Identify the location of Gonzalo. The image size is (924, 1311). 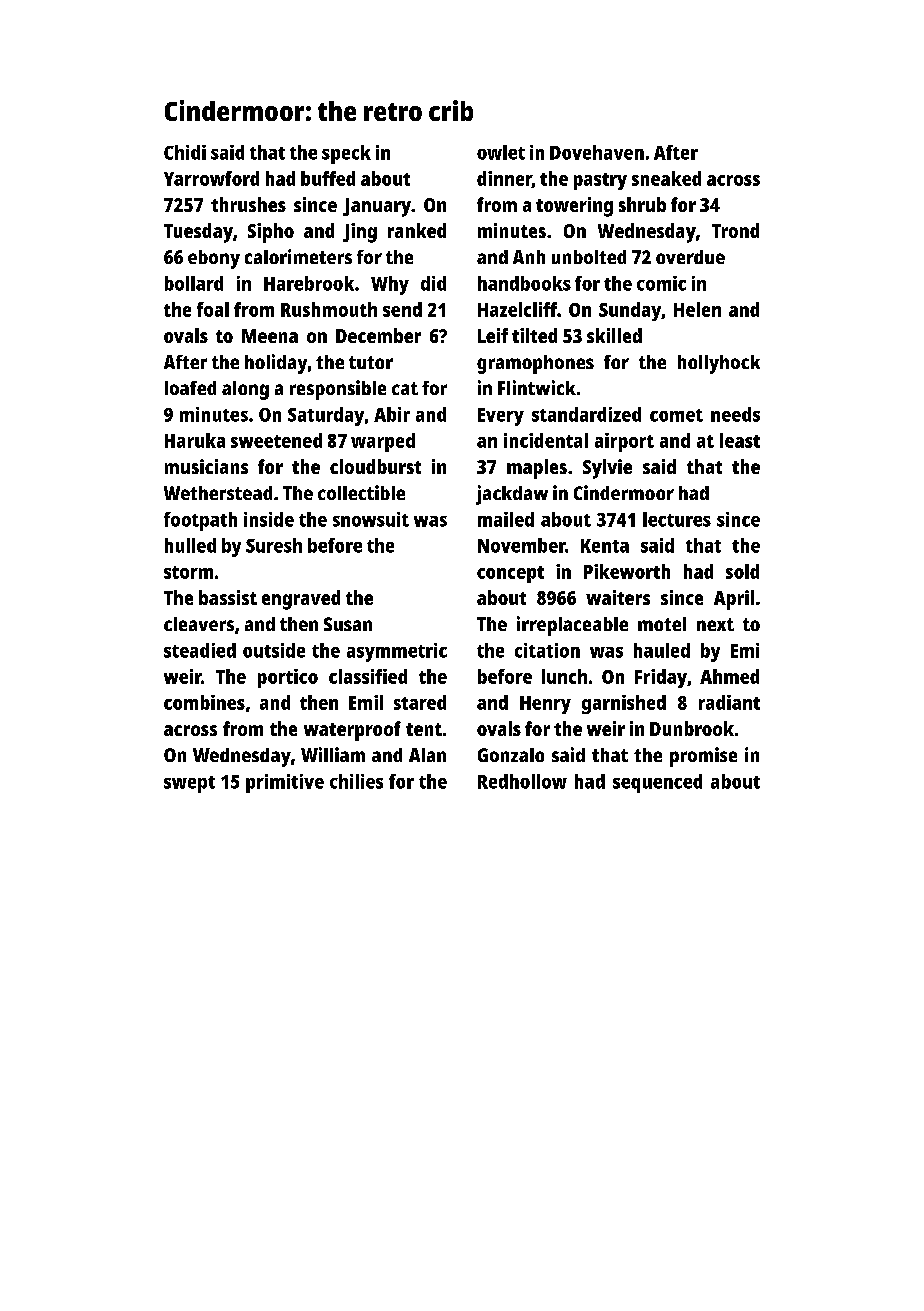
(511, 755).
